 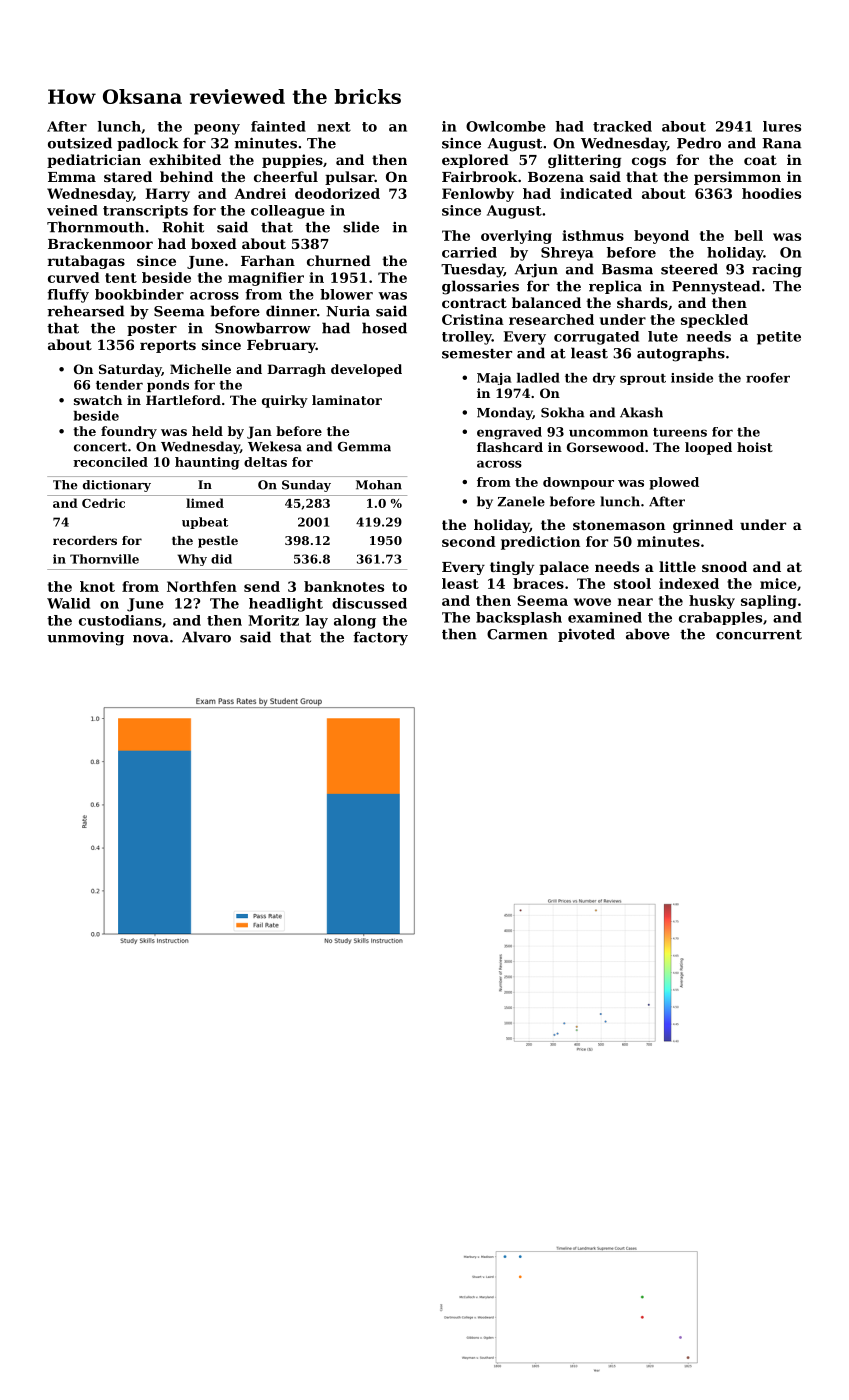 What do you see at coordinates (699, 143) in the document?
I see `Pedro` at bounding box center [699, 143].
